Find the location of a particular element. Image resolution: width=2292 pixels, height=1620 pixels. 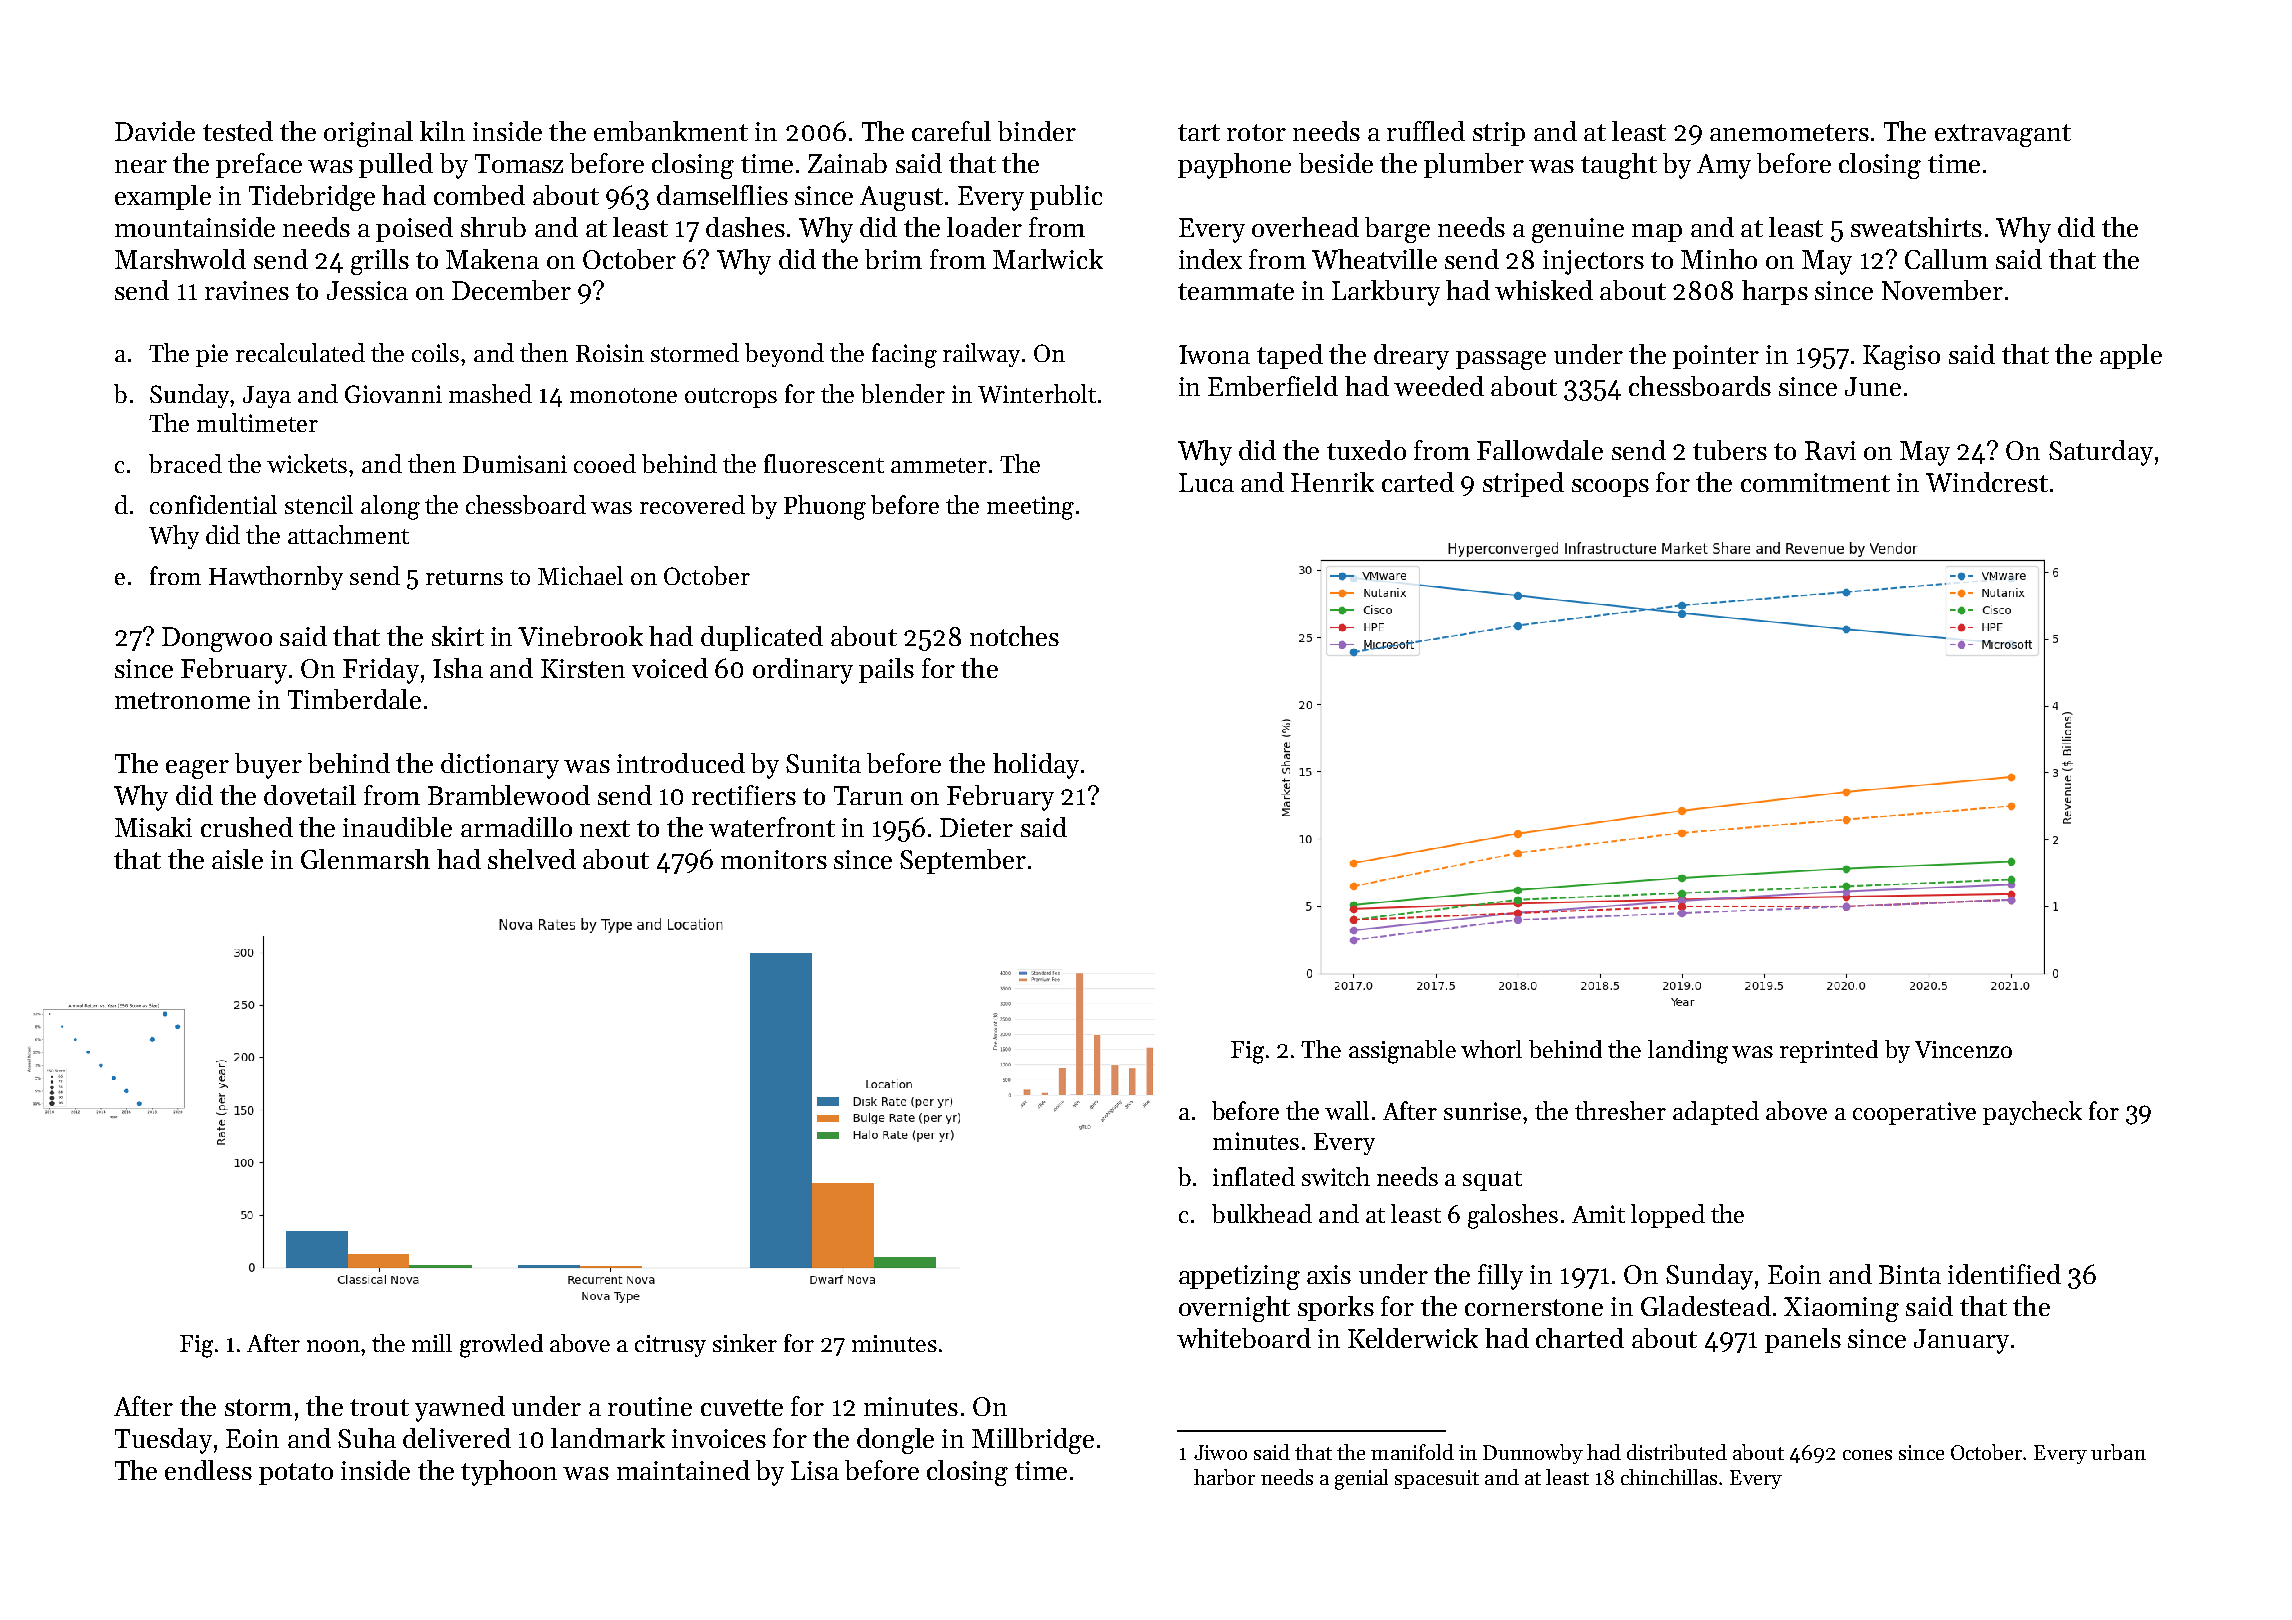

Kagiso is located at coordinates (1901, 357).
